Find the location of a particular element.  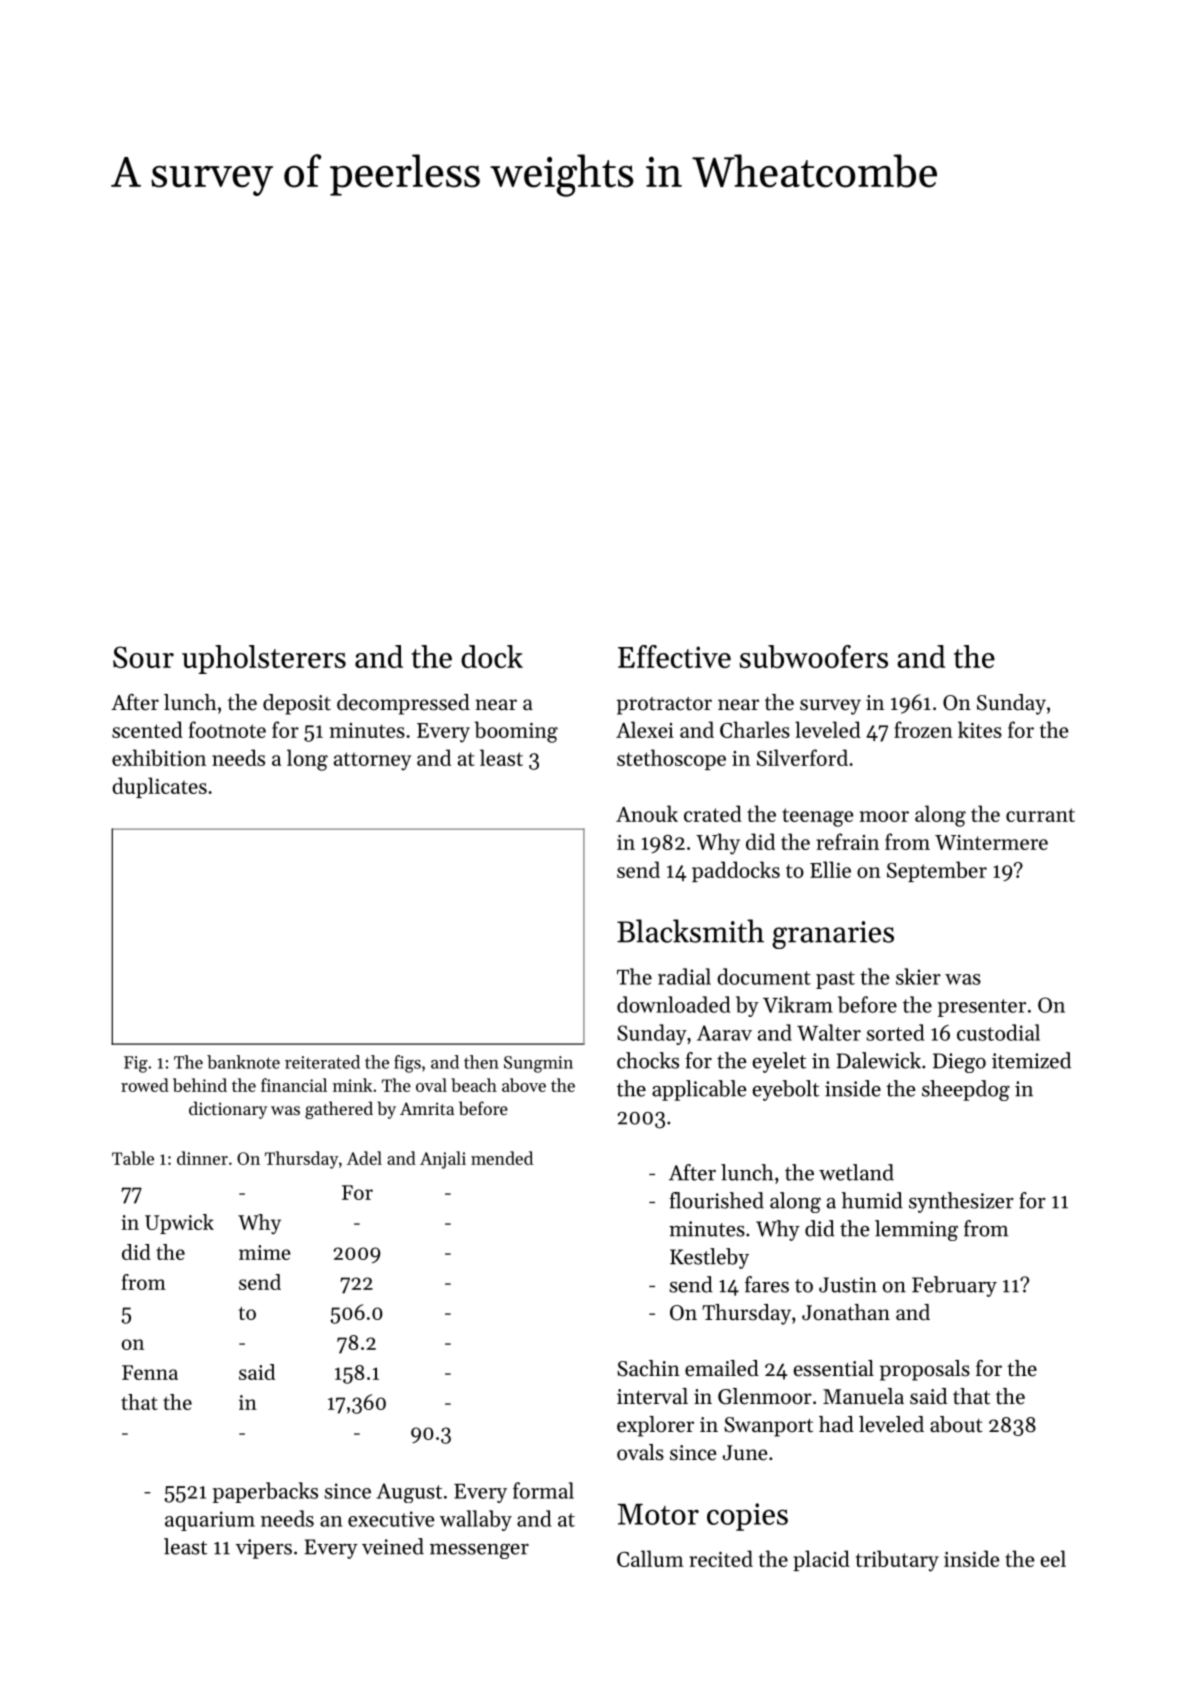

kites is located at coordinates (980, 729).
